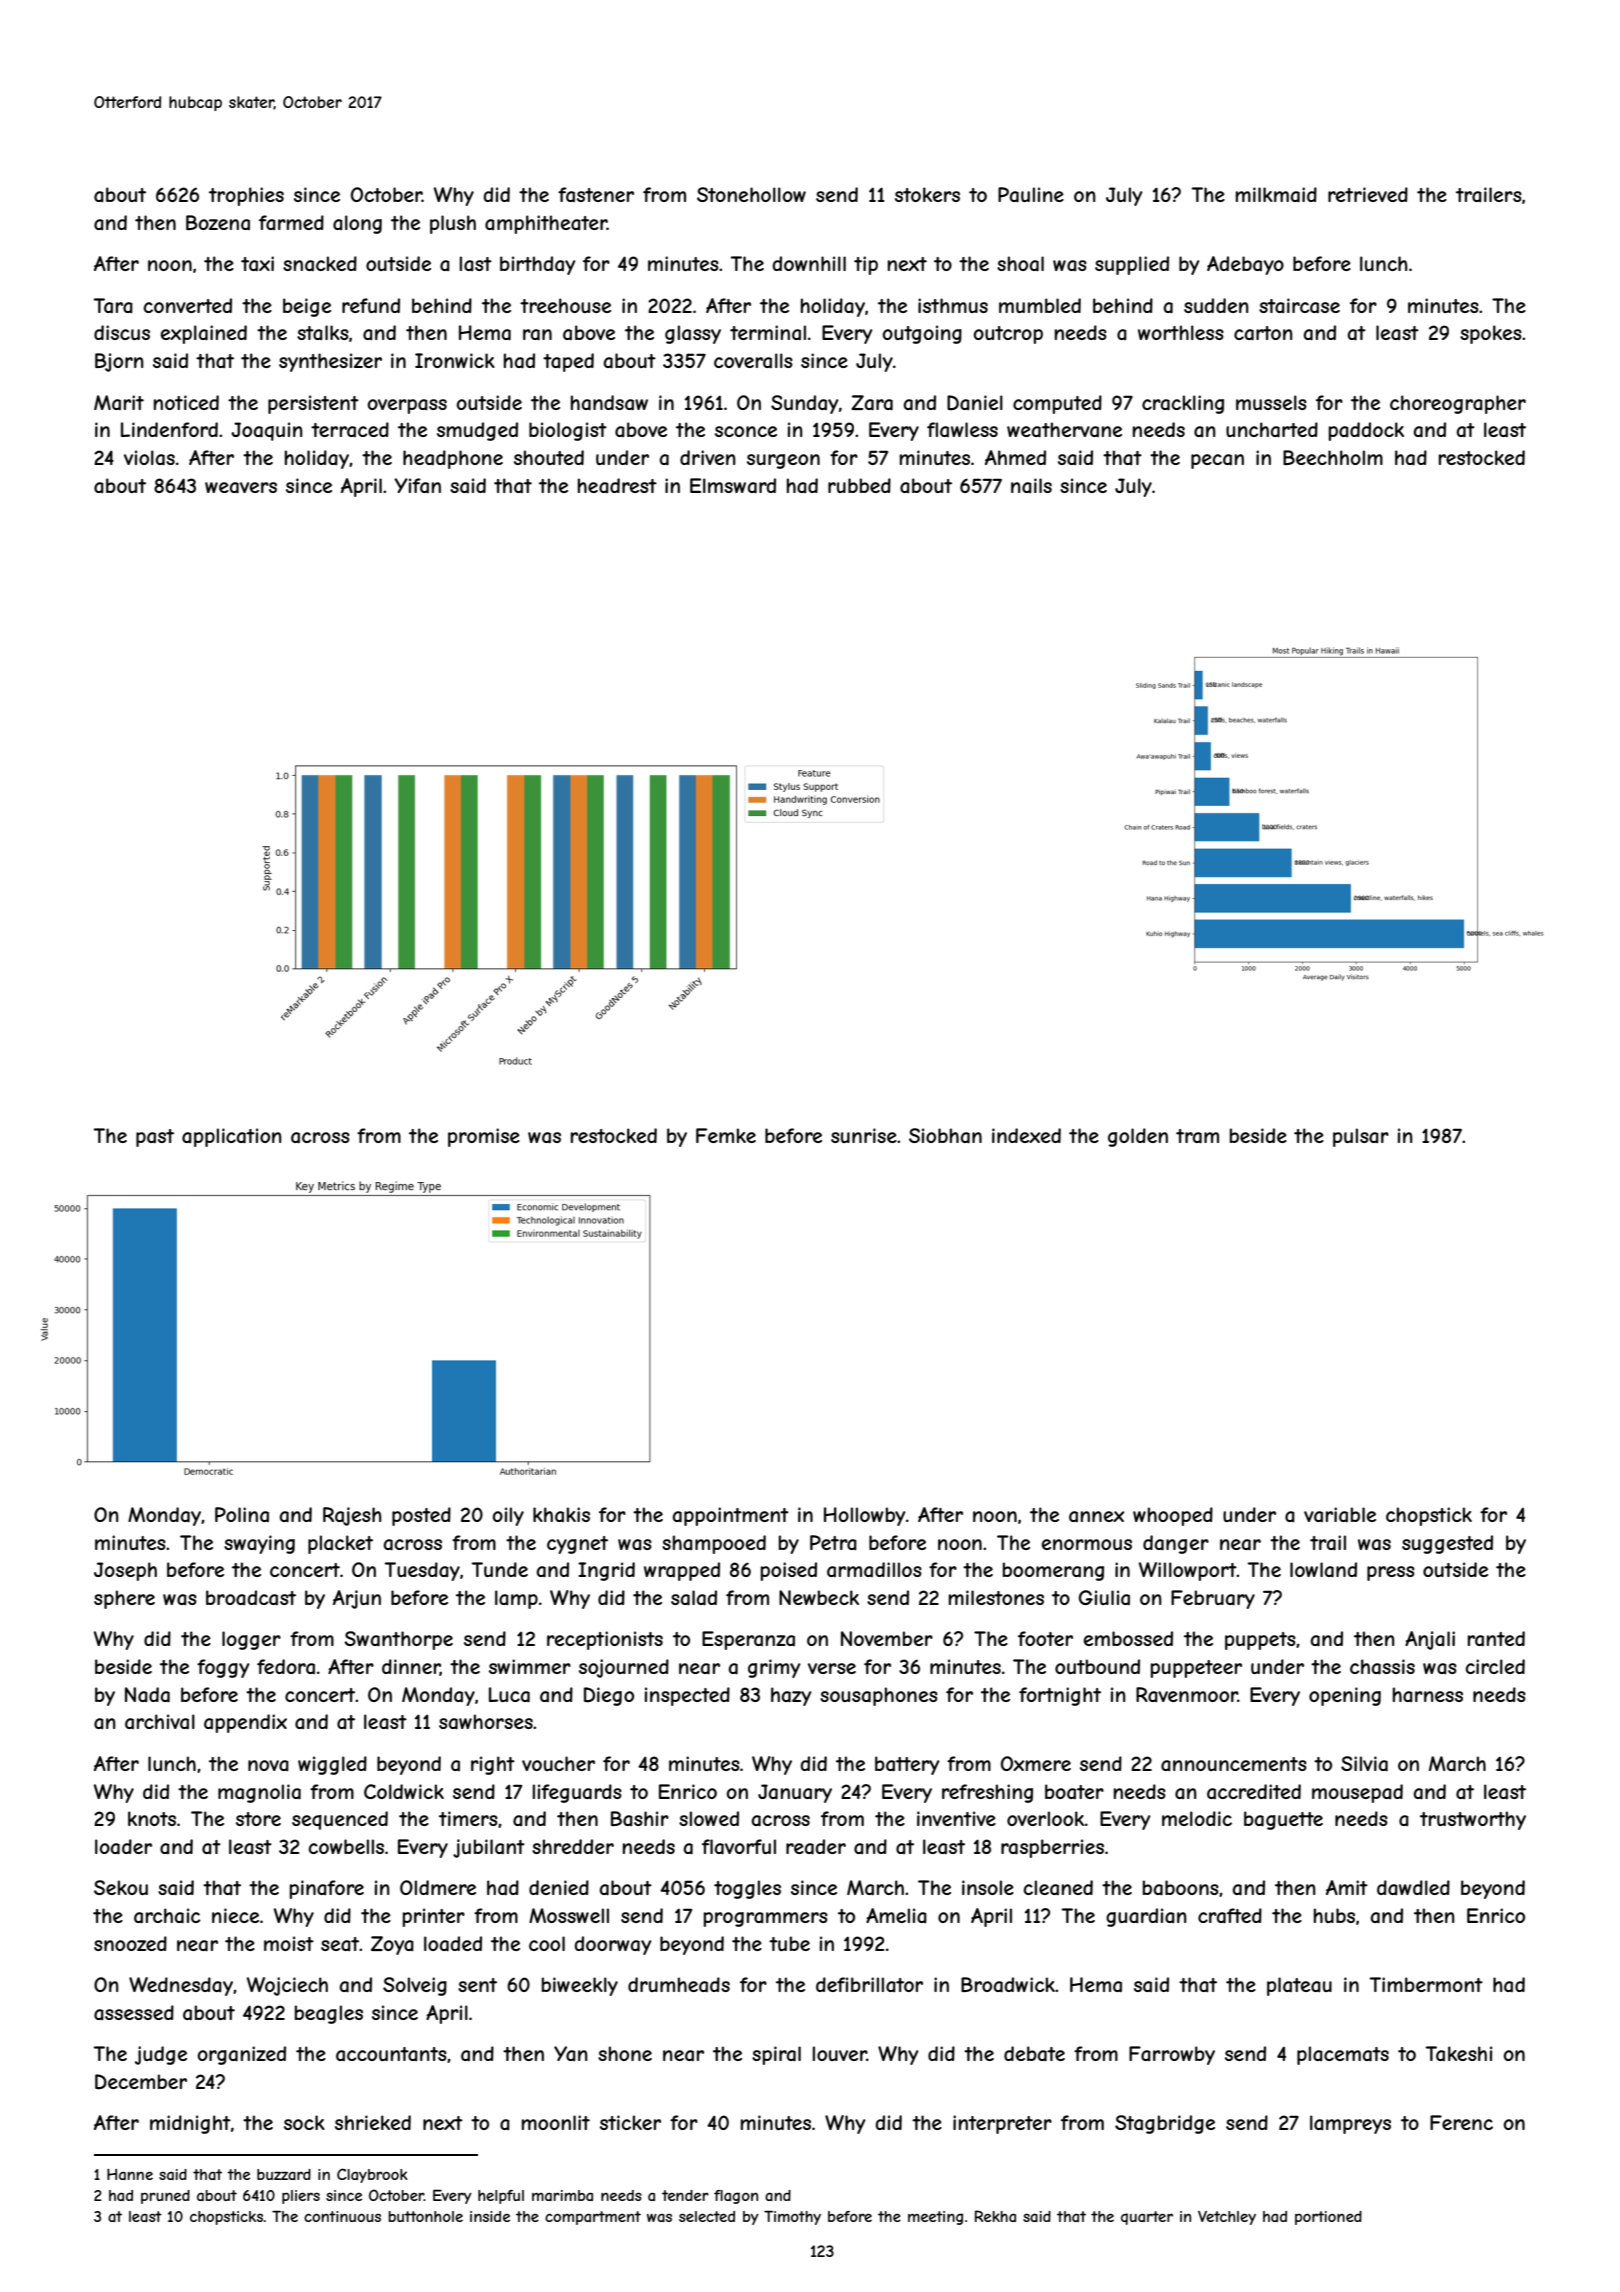  I want to click on posted, so click(421, 1516).
